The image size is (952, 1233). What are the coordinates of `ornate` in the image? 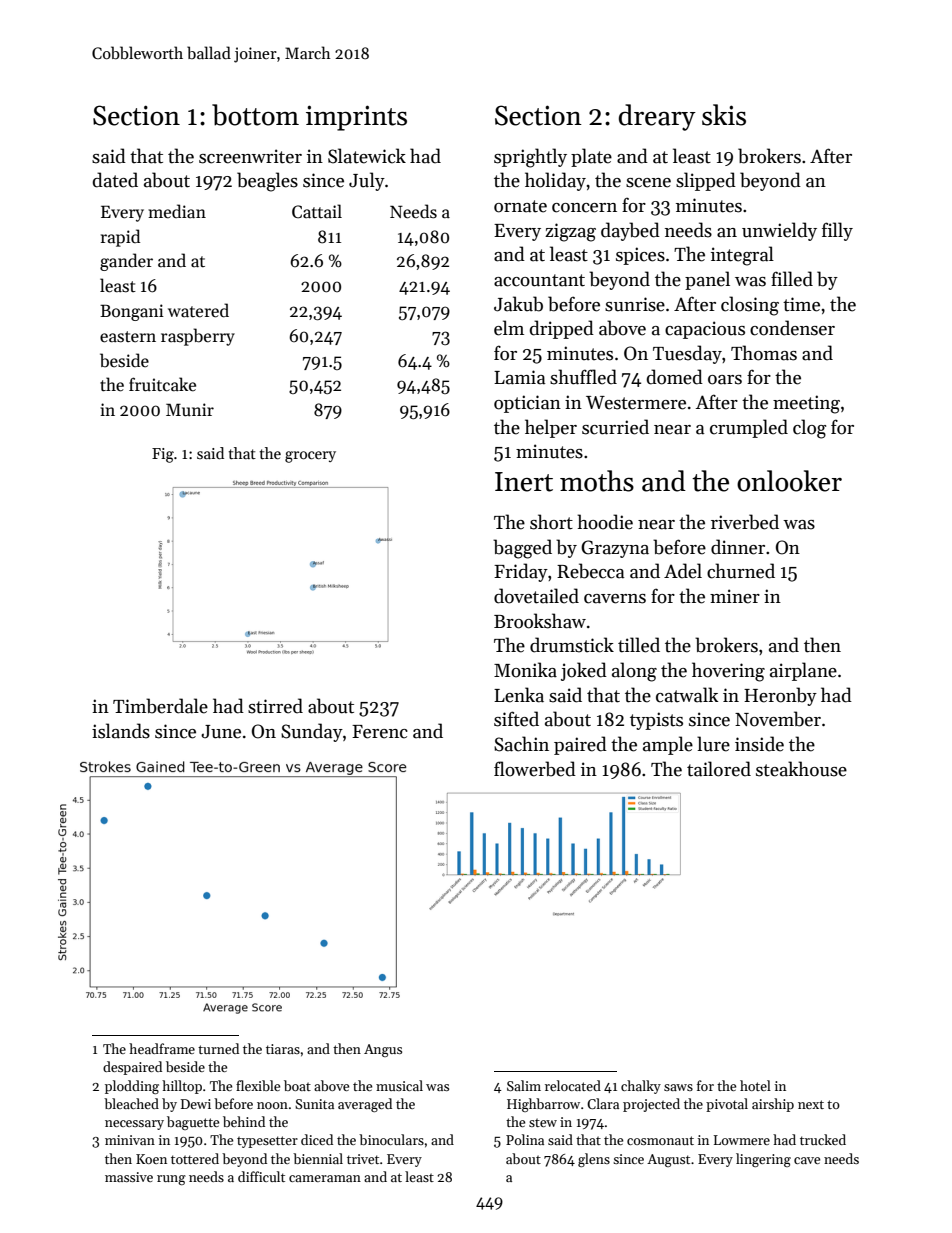 It's located at (520, 206).
